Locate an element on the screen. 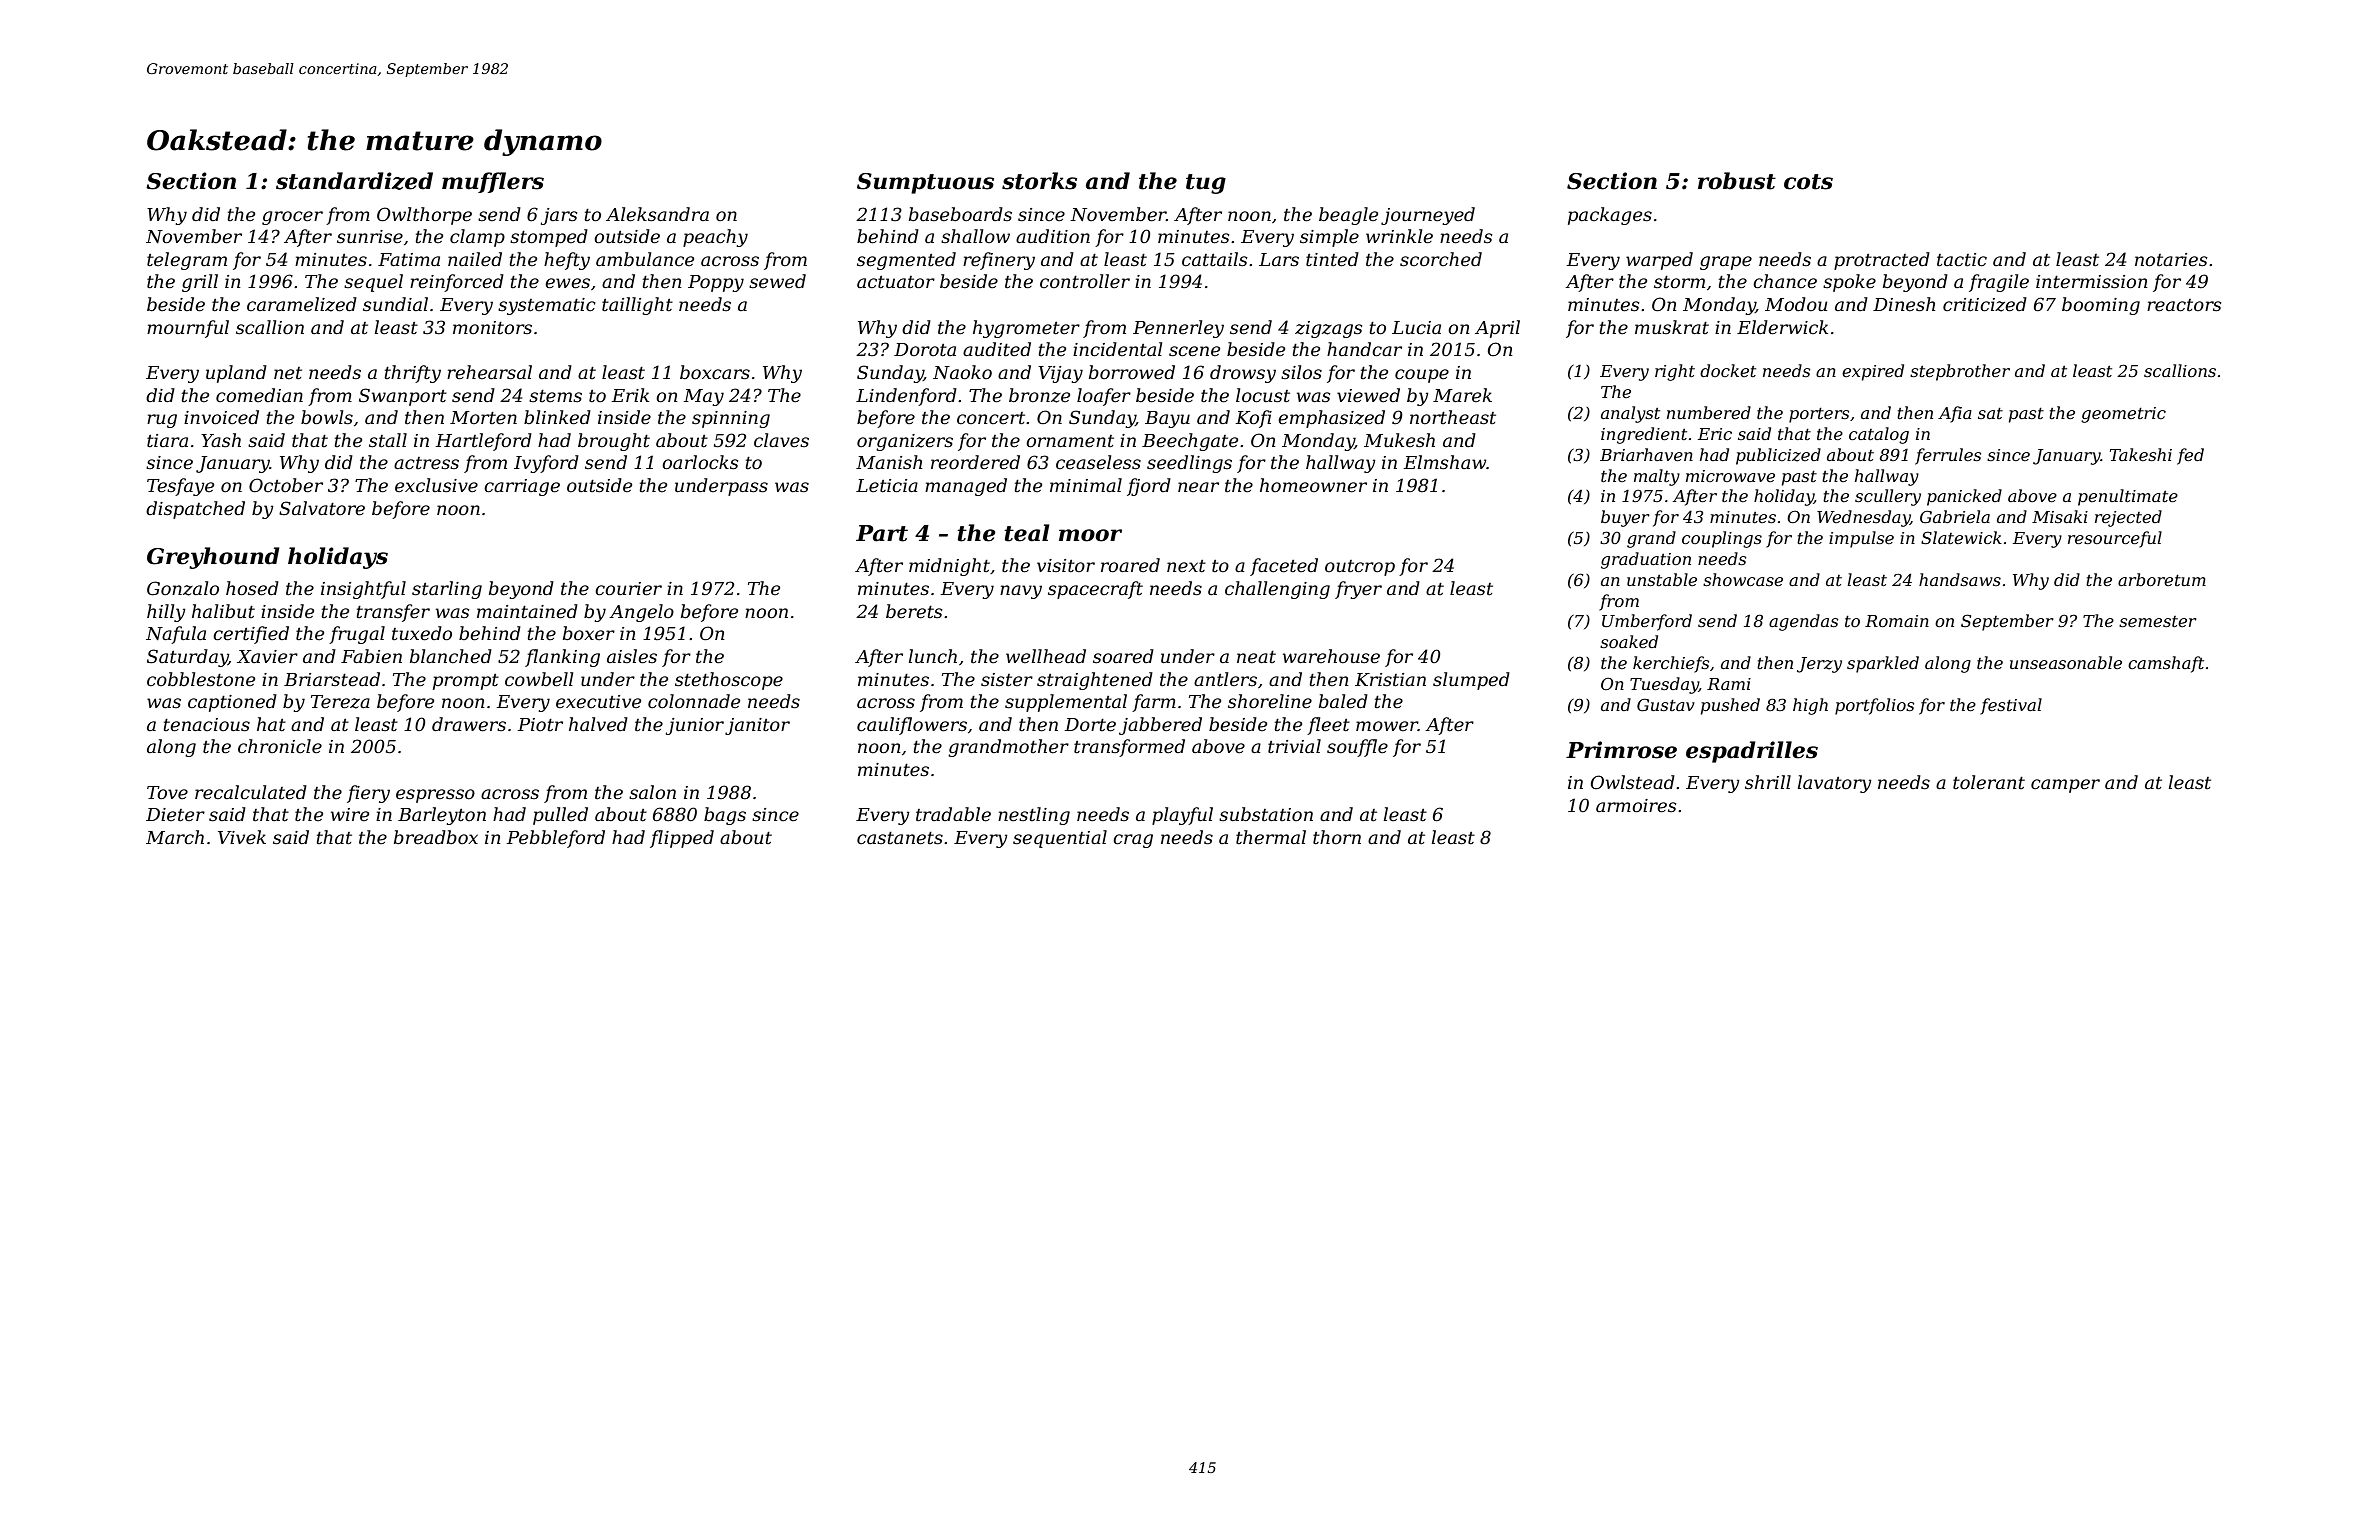 Image resolution: width=2378 pixels, height=1538 pixels. soared is located at coordinates (1123, 656).
